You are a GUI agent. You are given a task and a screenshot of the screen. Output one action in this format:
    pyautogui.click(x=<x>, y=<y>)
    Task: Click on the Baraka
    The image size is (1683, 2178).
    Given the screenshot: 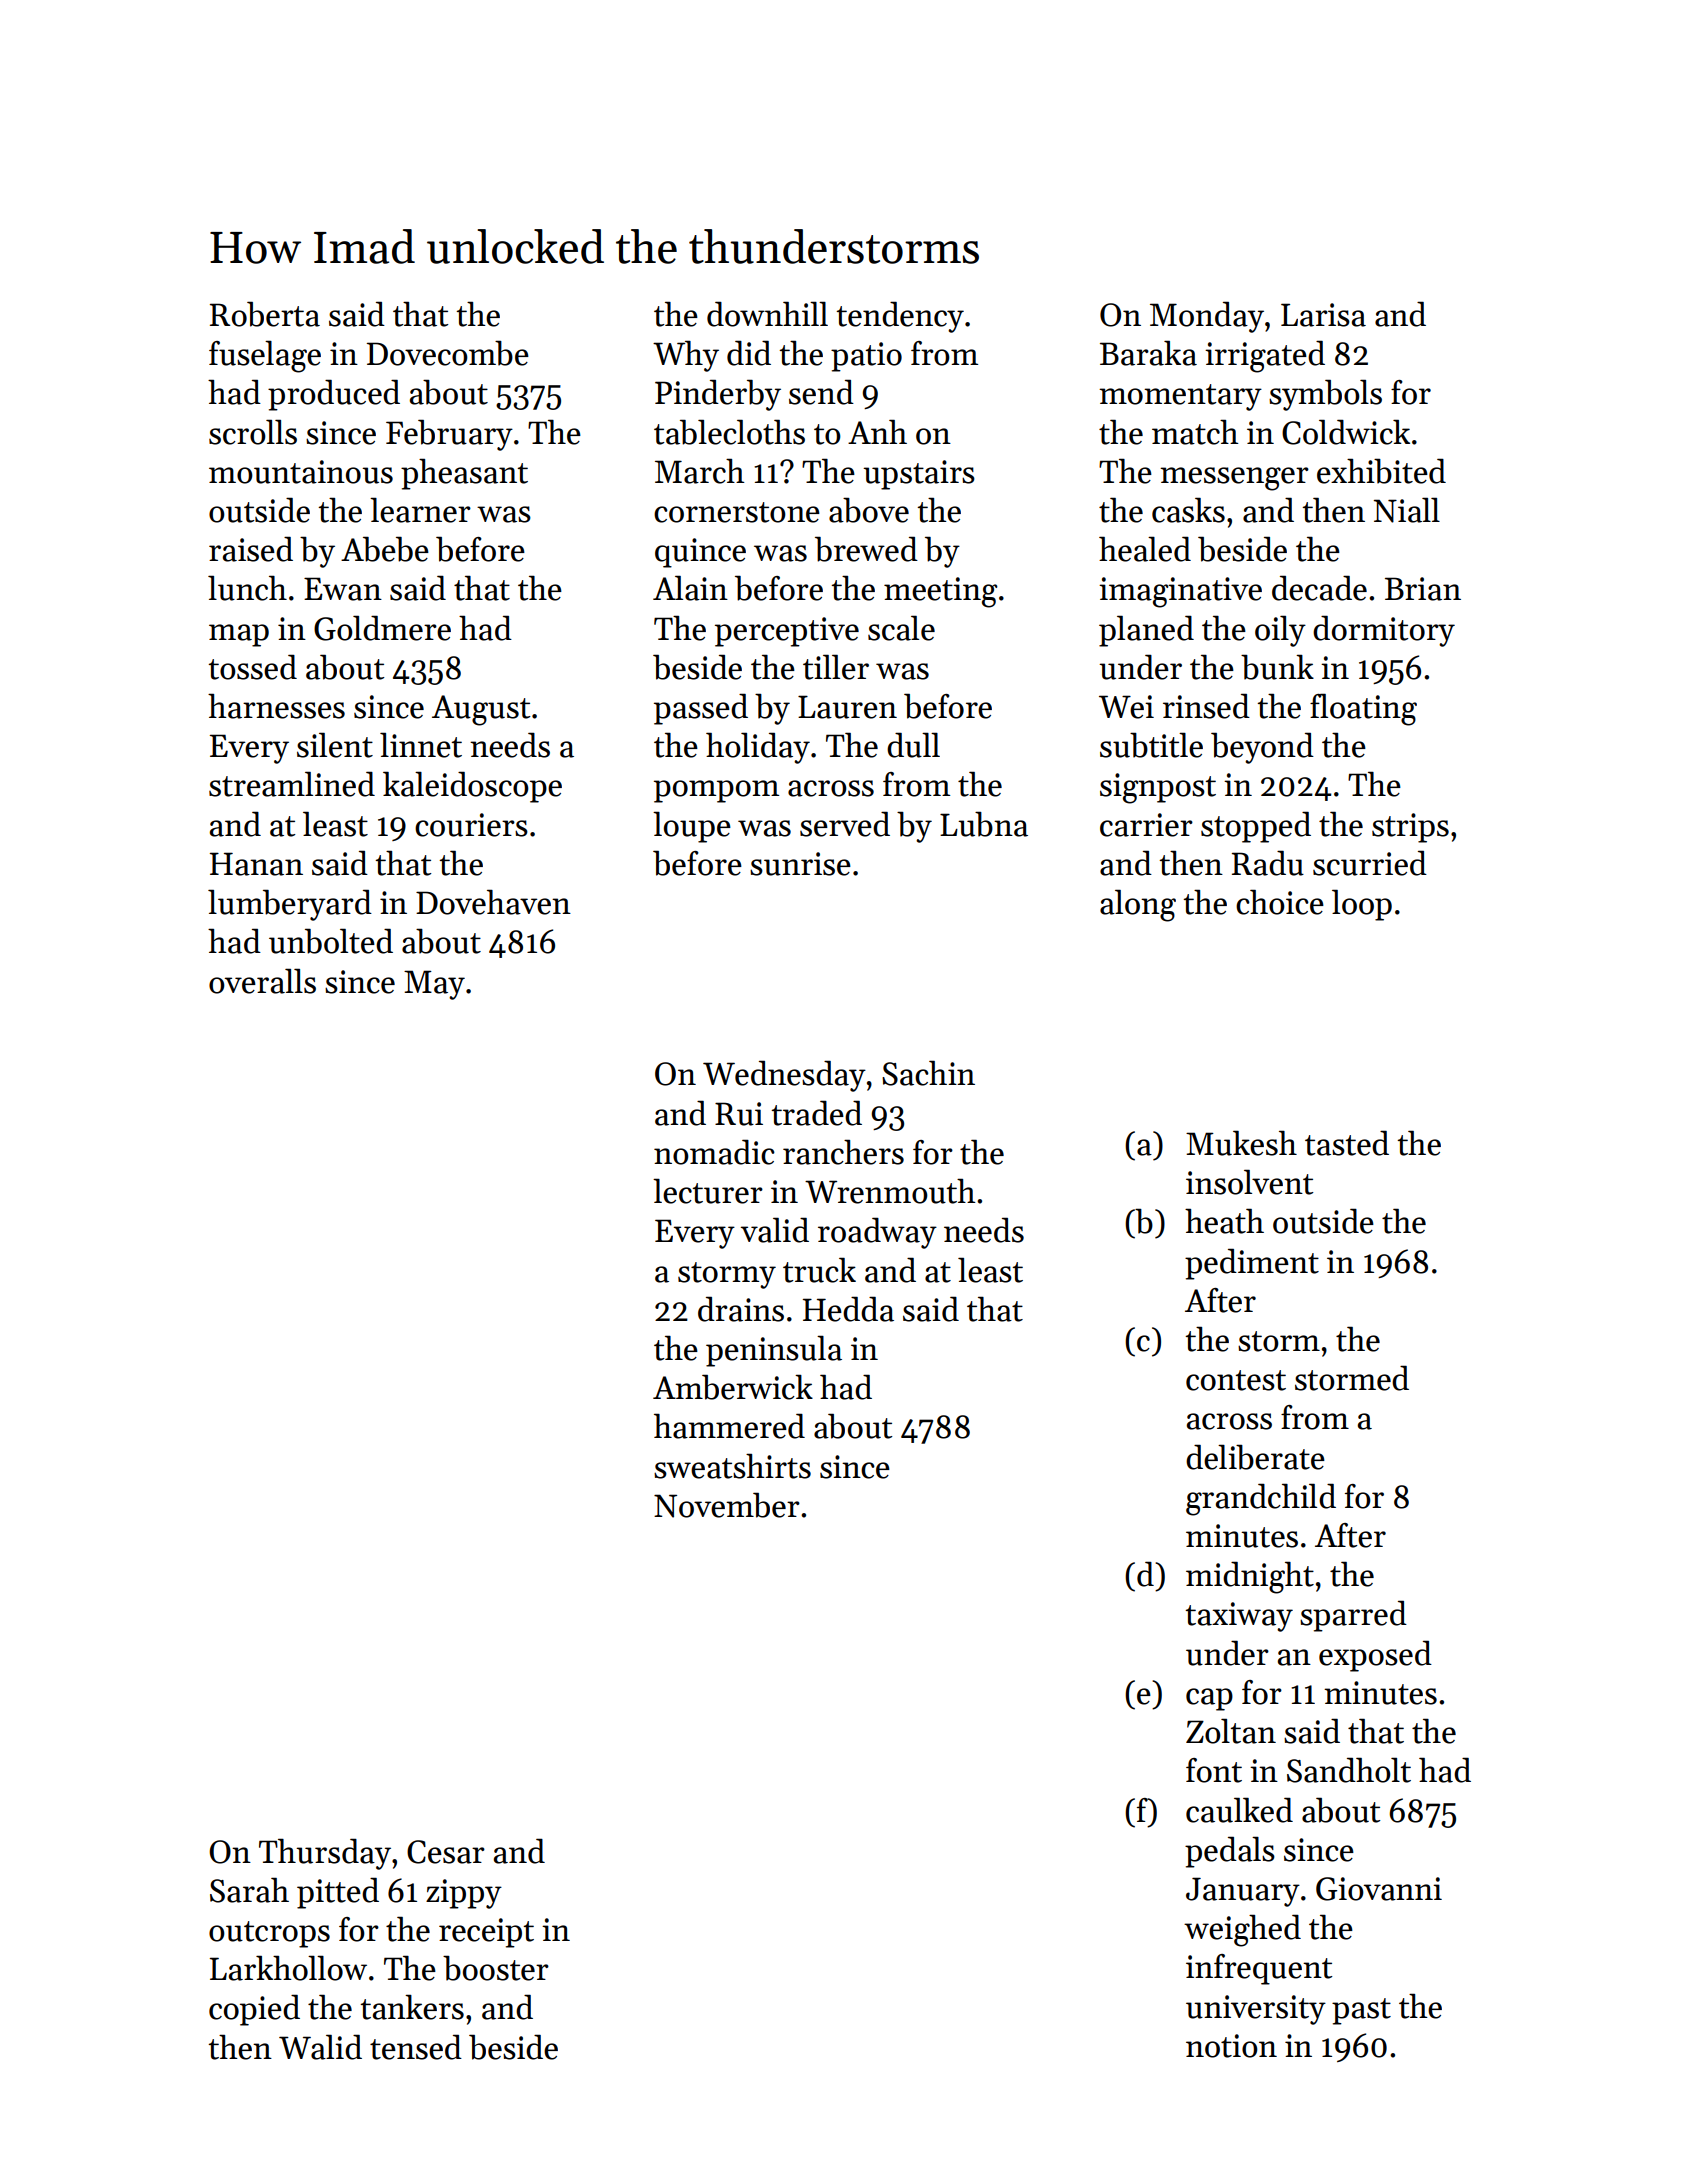 What is the action you would take?
    pyautogui.click(x=1148, y=353)
